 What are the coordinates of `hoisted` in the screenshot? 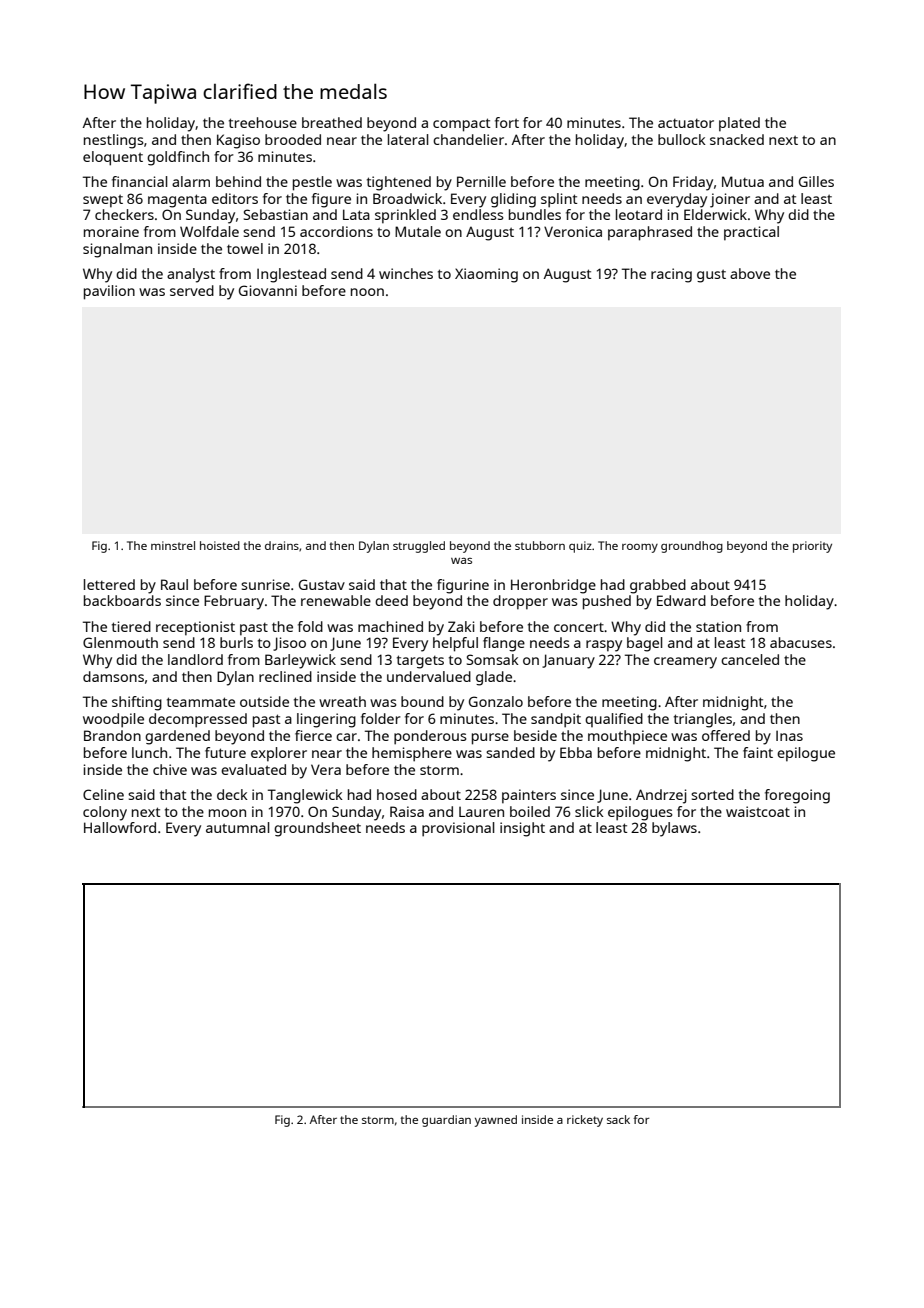 It's located at (220, 545).
